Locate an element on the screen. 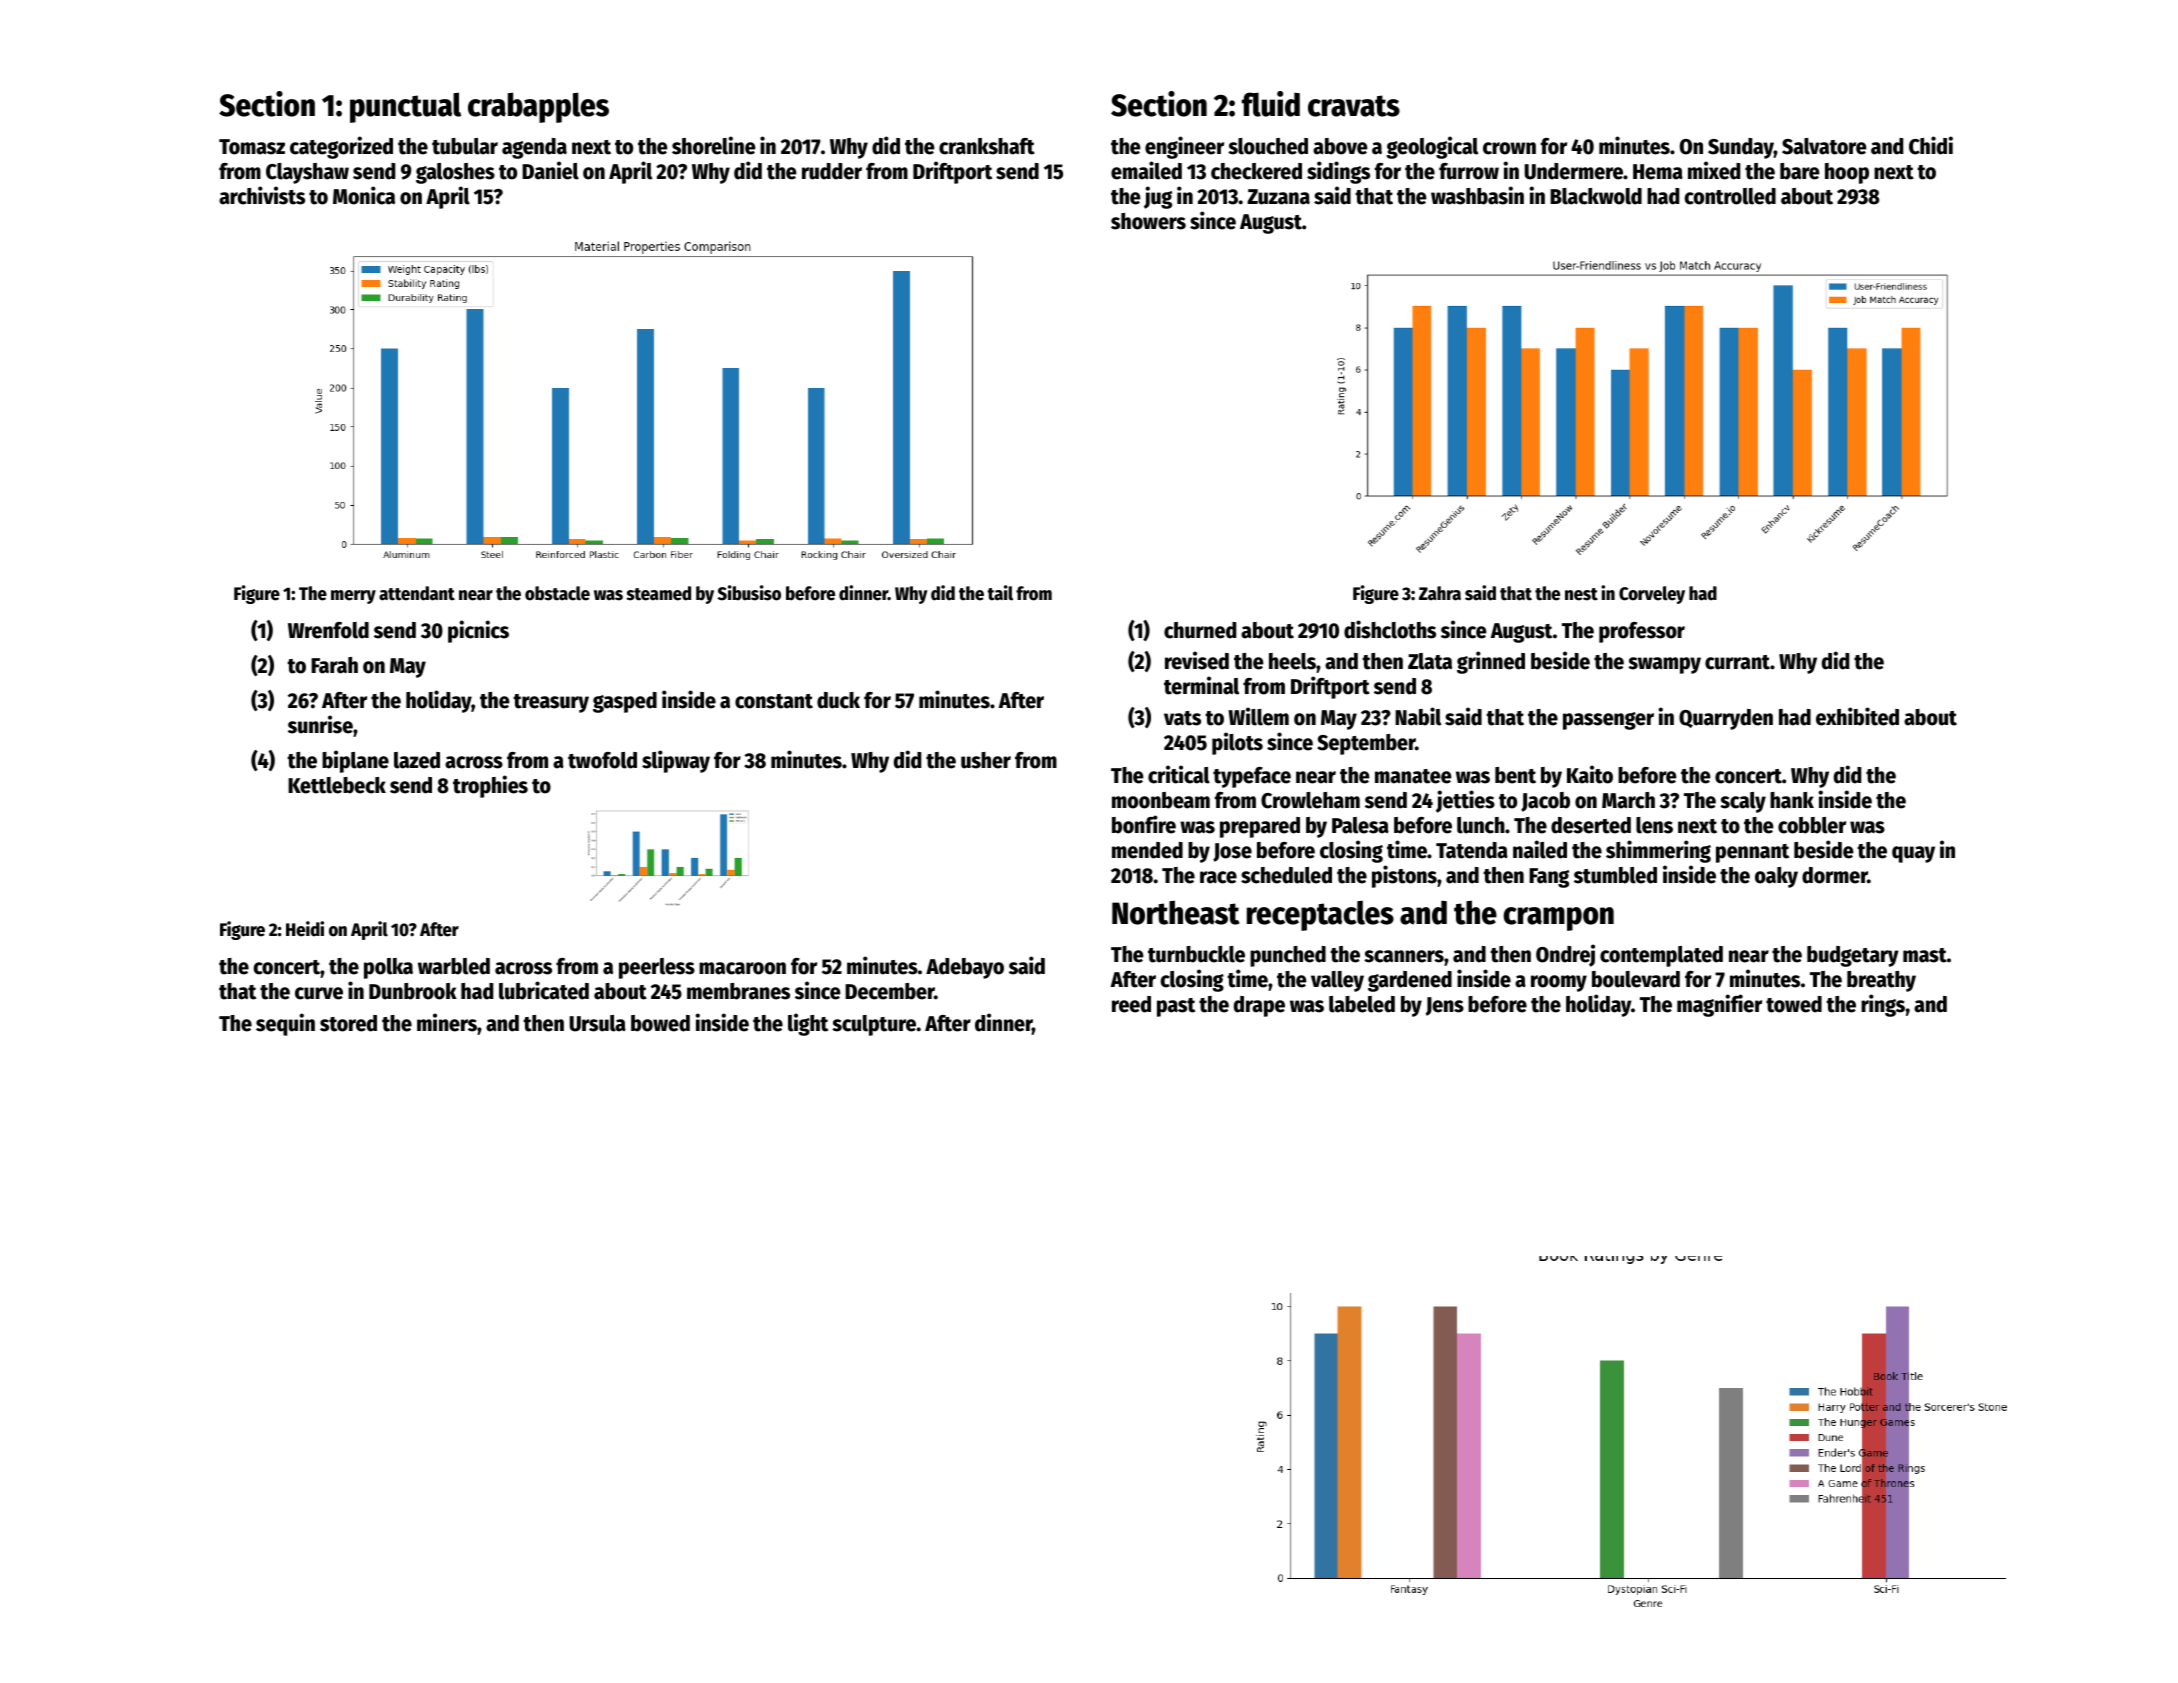  quay is located at coordinates (1913, 854).
